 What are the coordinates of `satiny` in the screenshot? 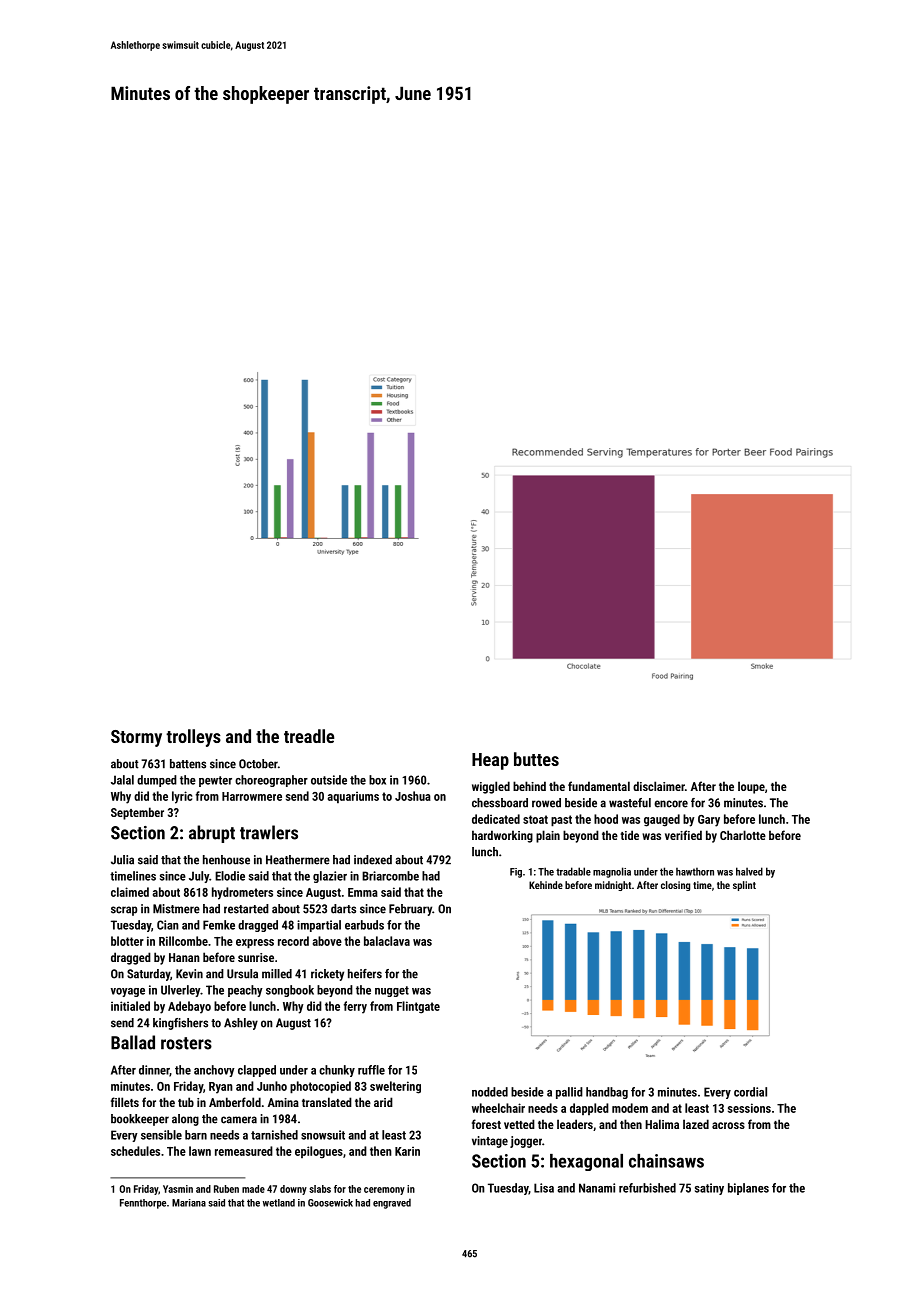 It's located at (709, 1189).
